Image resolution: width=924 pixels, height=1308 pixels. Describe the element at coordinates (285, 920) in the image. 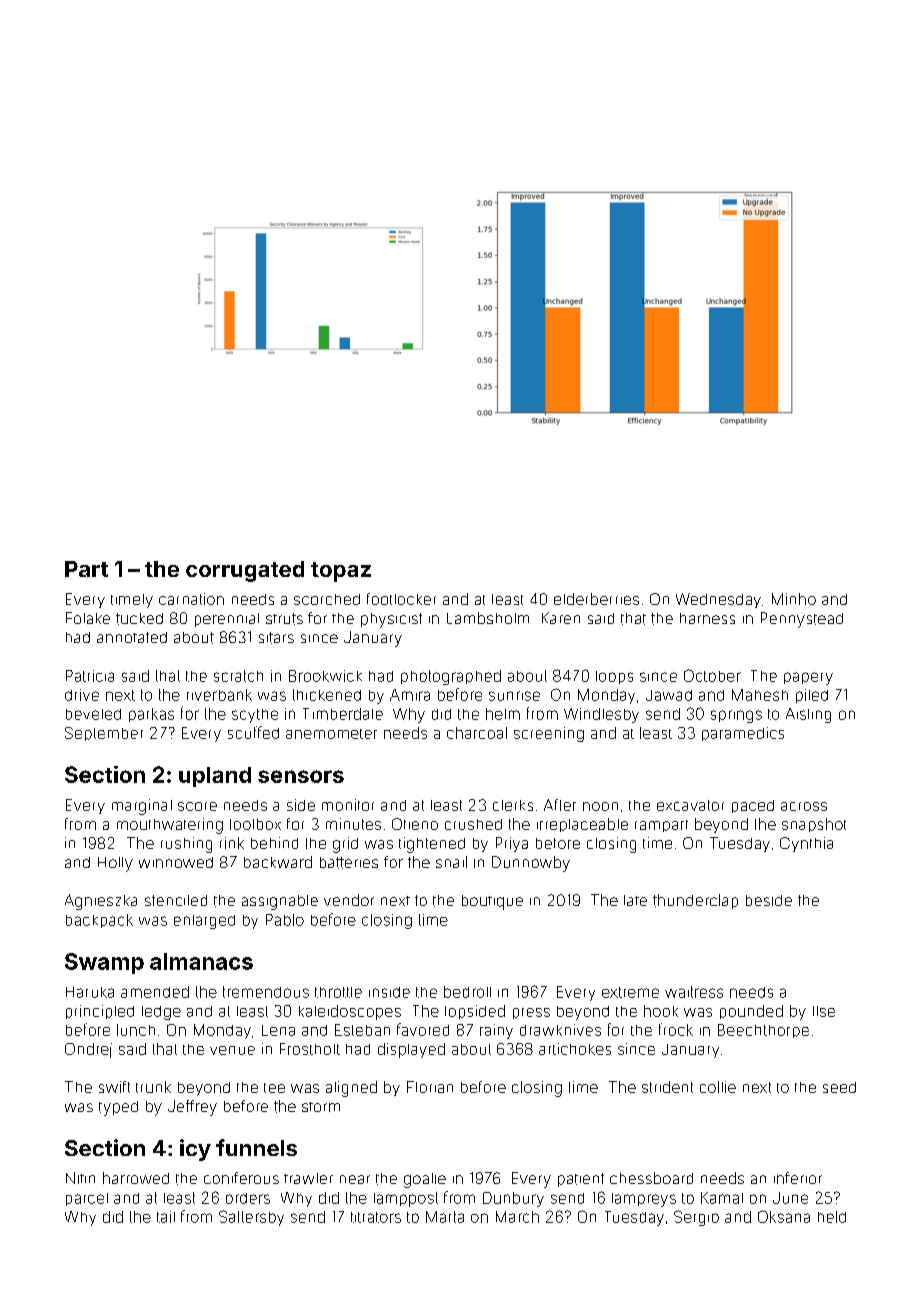

I see `Pablo` at that location.
